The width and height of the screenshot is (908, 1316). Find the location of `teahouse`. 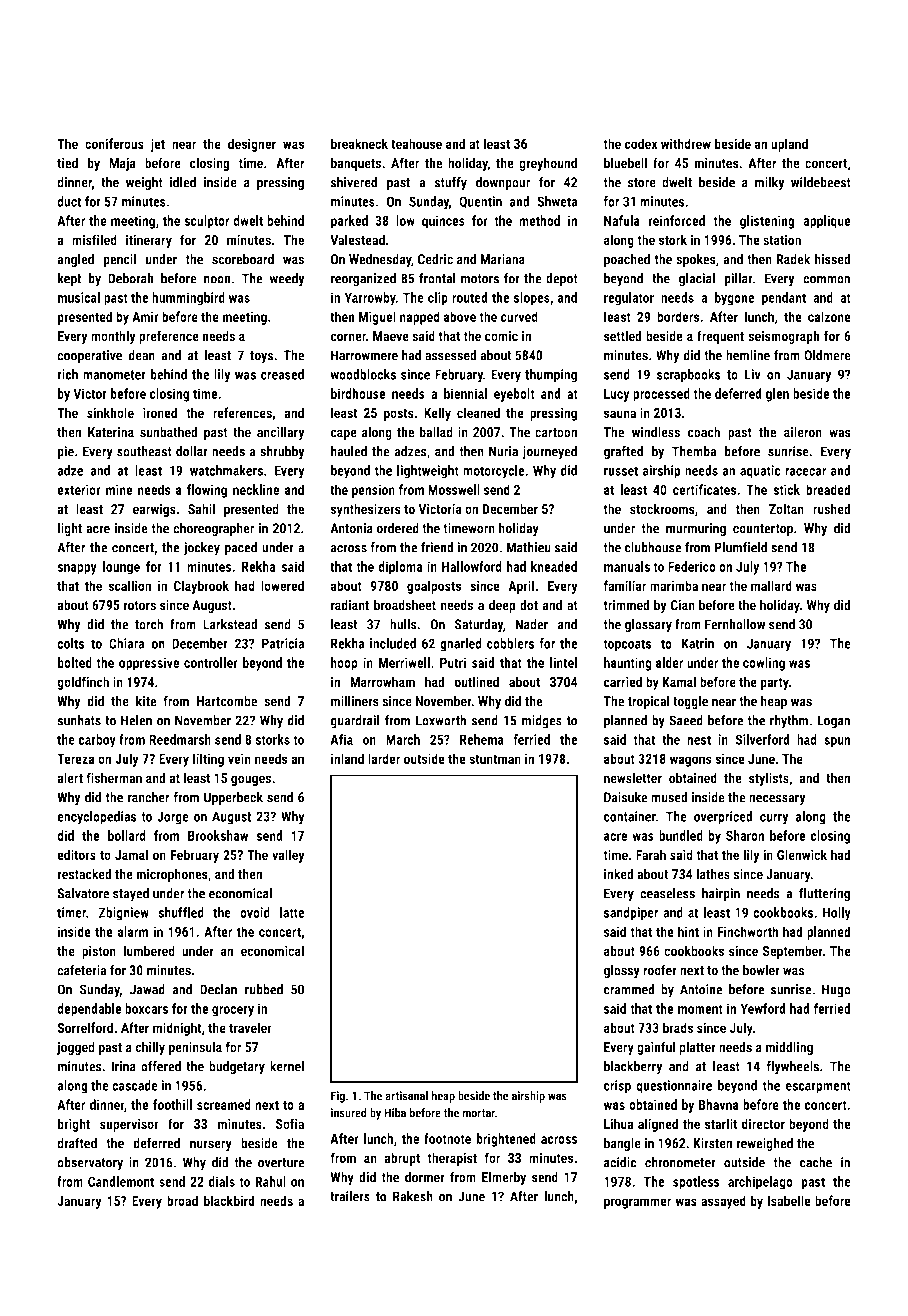

teahouse is located at coordinates (416, 143).
